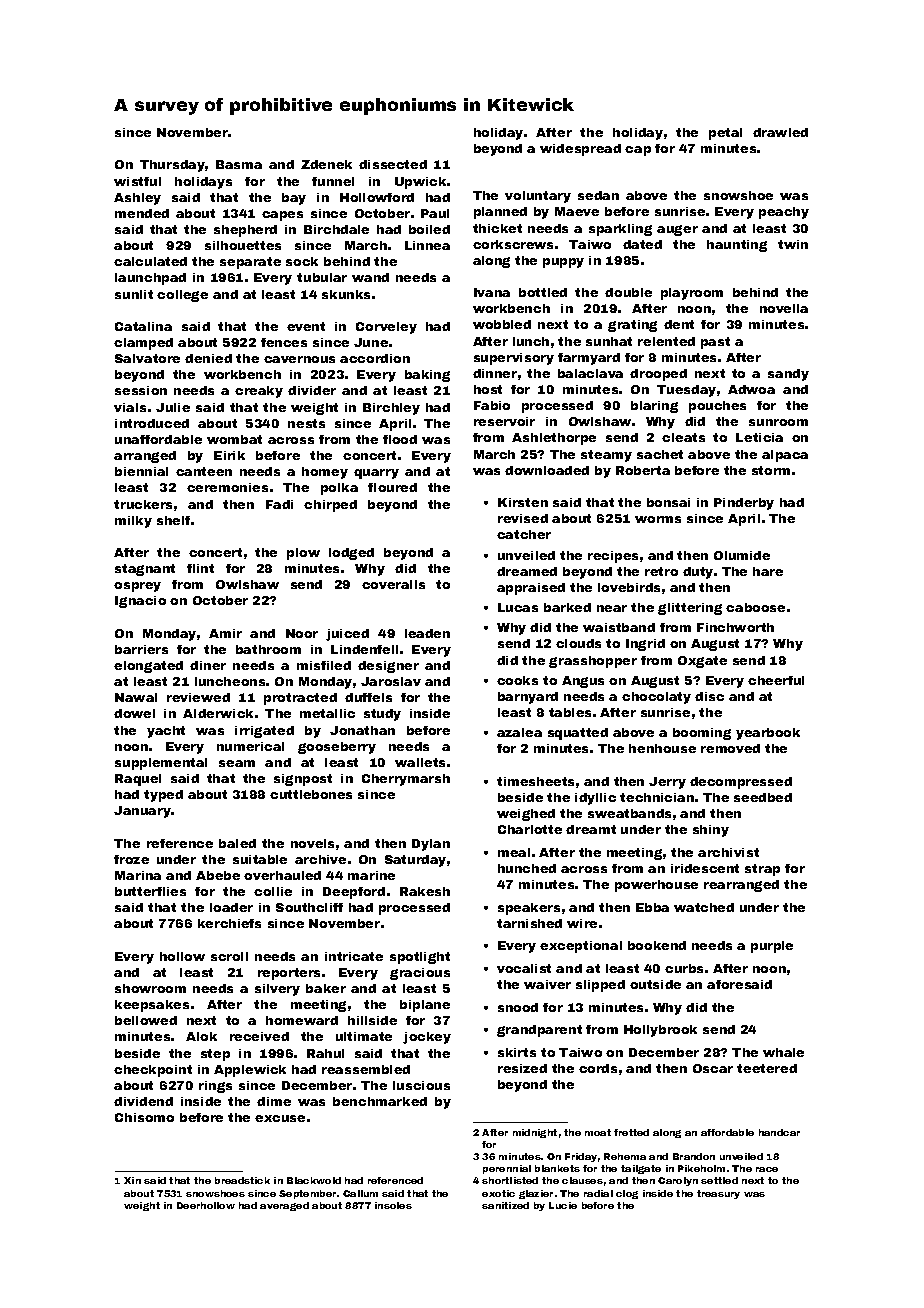 The image size is (924, 1308). Describe the element at coordinates (768, 571) in the document. I see `hare` at that location.
